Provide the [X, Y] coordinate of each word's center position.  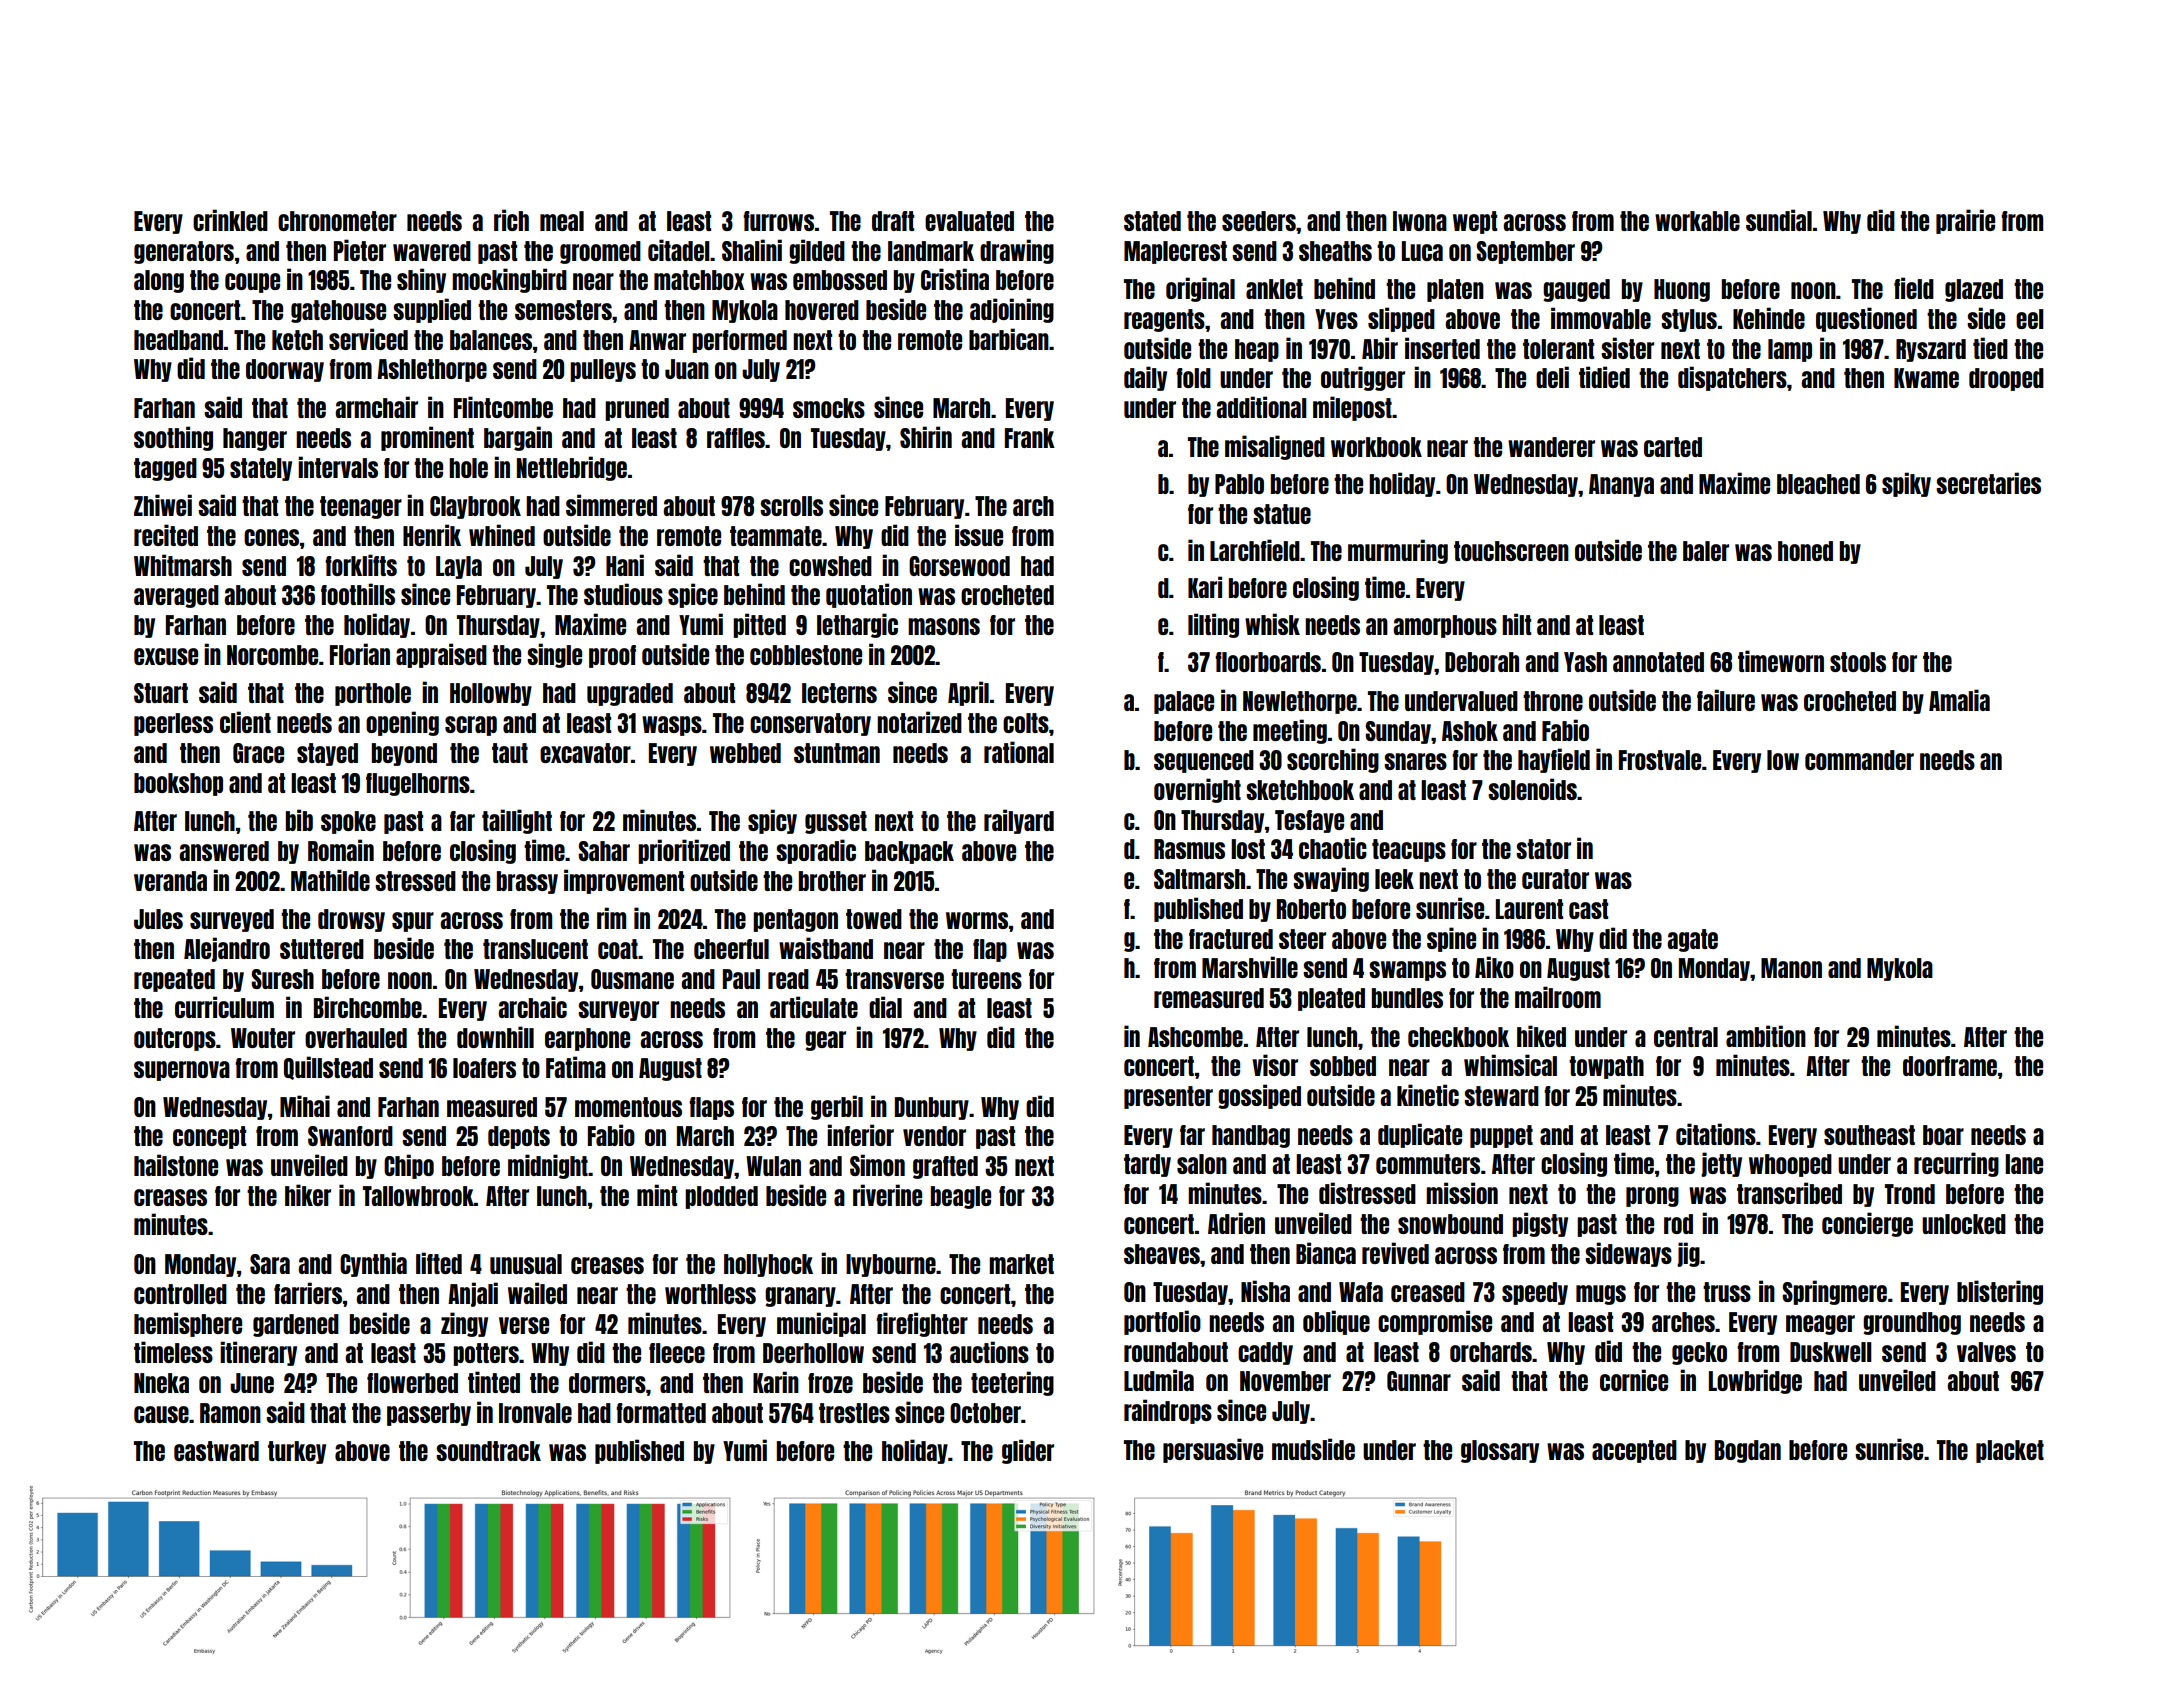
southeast [1869, 1135]
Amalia [1959, 700]
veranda [170, 881]
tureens [986, 979]
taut [510, 753]
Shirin [926, 437]
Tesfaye [1309, 821]
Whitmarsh [183, 565]
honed [1805, 551]
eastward [216, 1451]
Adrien [1236, 1223]
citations [1716, 1134]
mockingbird [509, 280]
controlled [180, 1294]
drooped [2006, 379]
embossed [840, 280]
